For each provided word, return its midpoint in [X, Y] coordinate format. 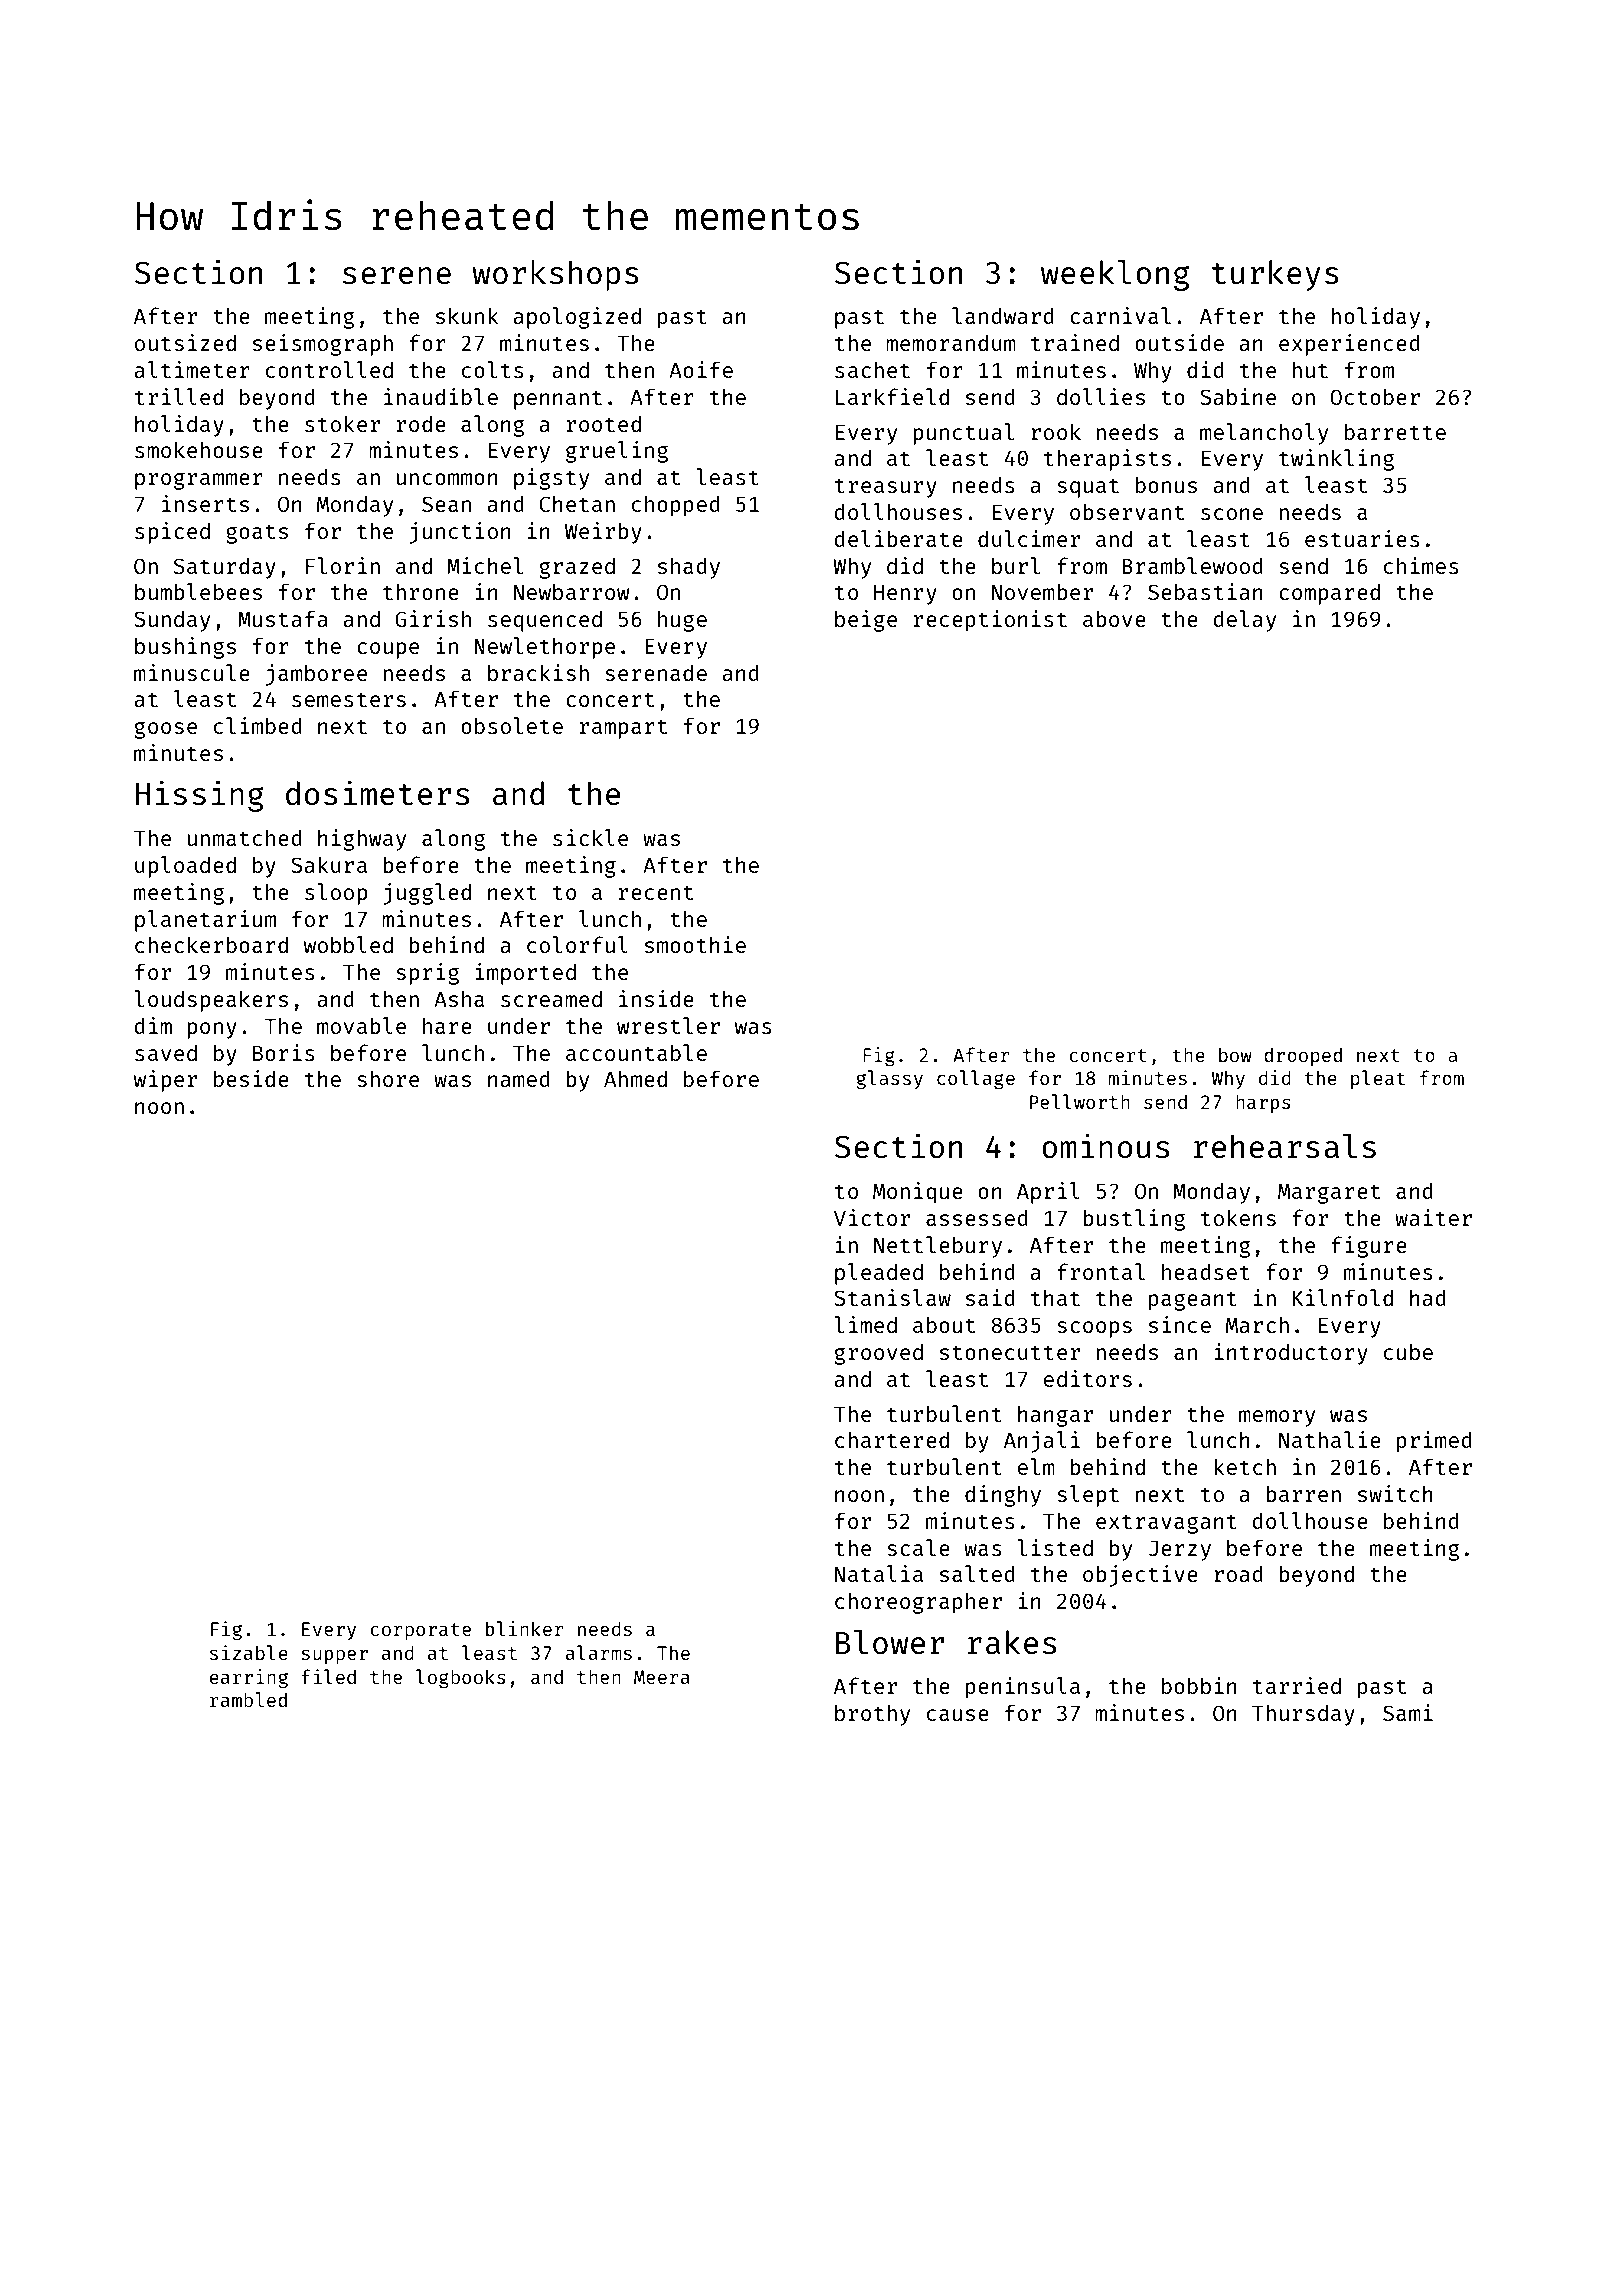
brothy [872, 1715]
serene [397, 276]
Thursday [1303, 1715]
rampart [623, 729]
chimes [1421, 565]
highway [362, 840]
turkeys [1275, 275]
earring [249, 1678]
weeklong [1115, 275]
